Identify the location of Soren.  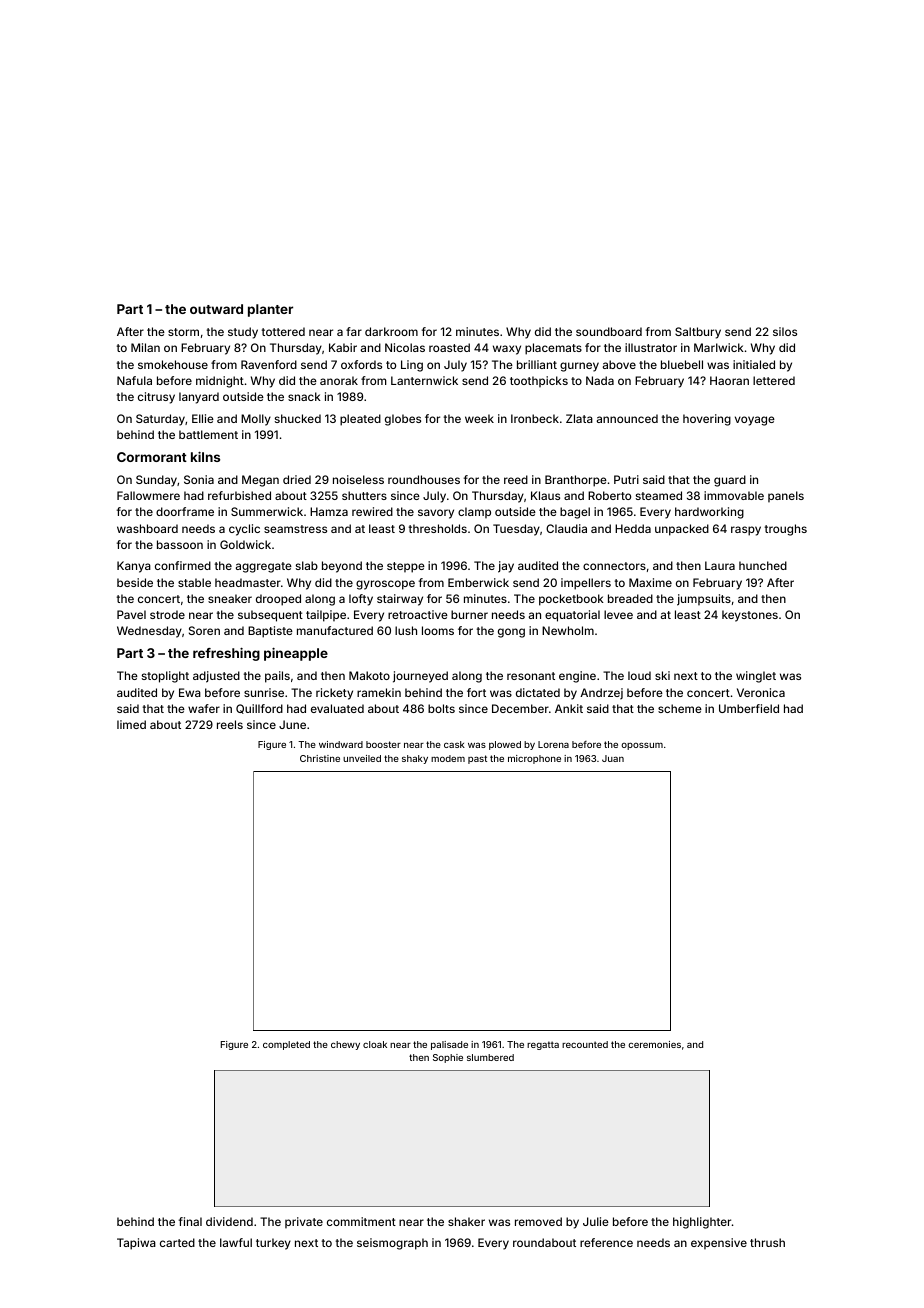
(204, 630).
